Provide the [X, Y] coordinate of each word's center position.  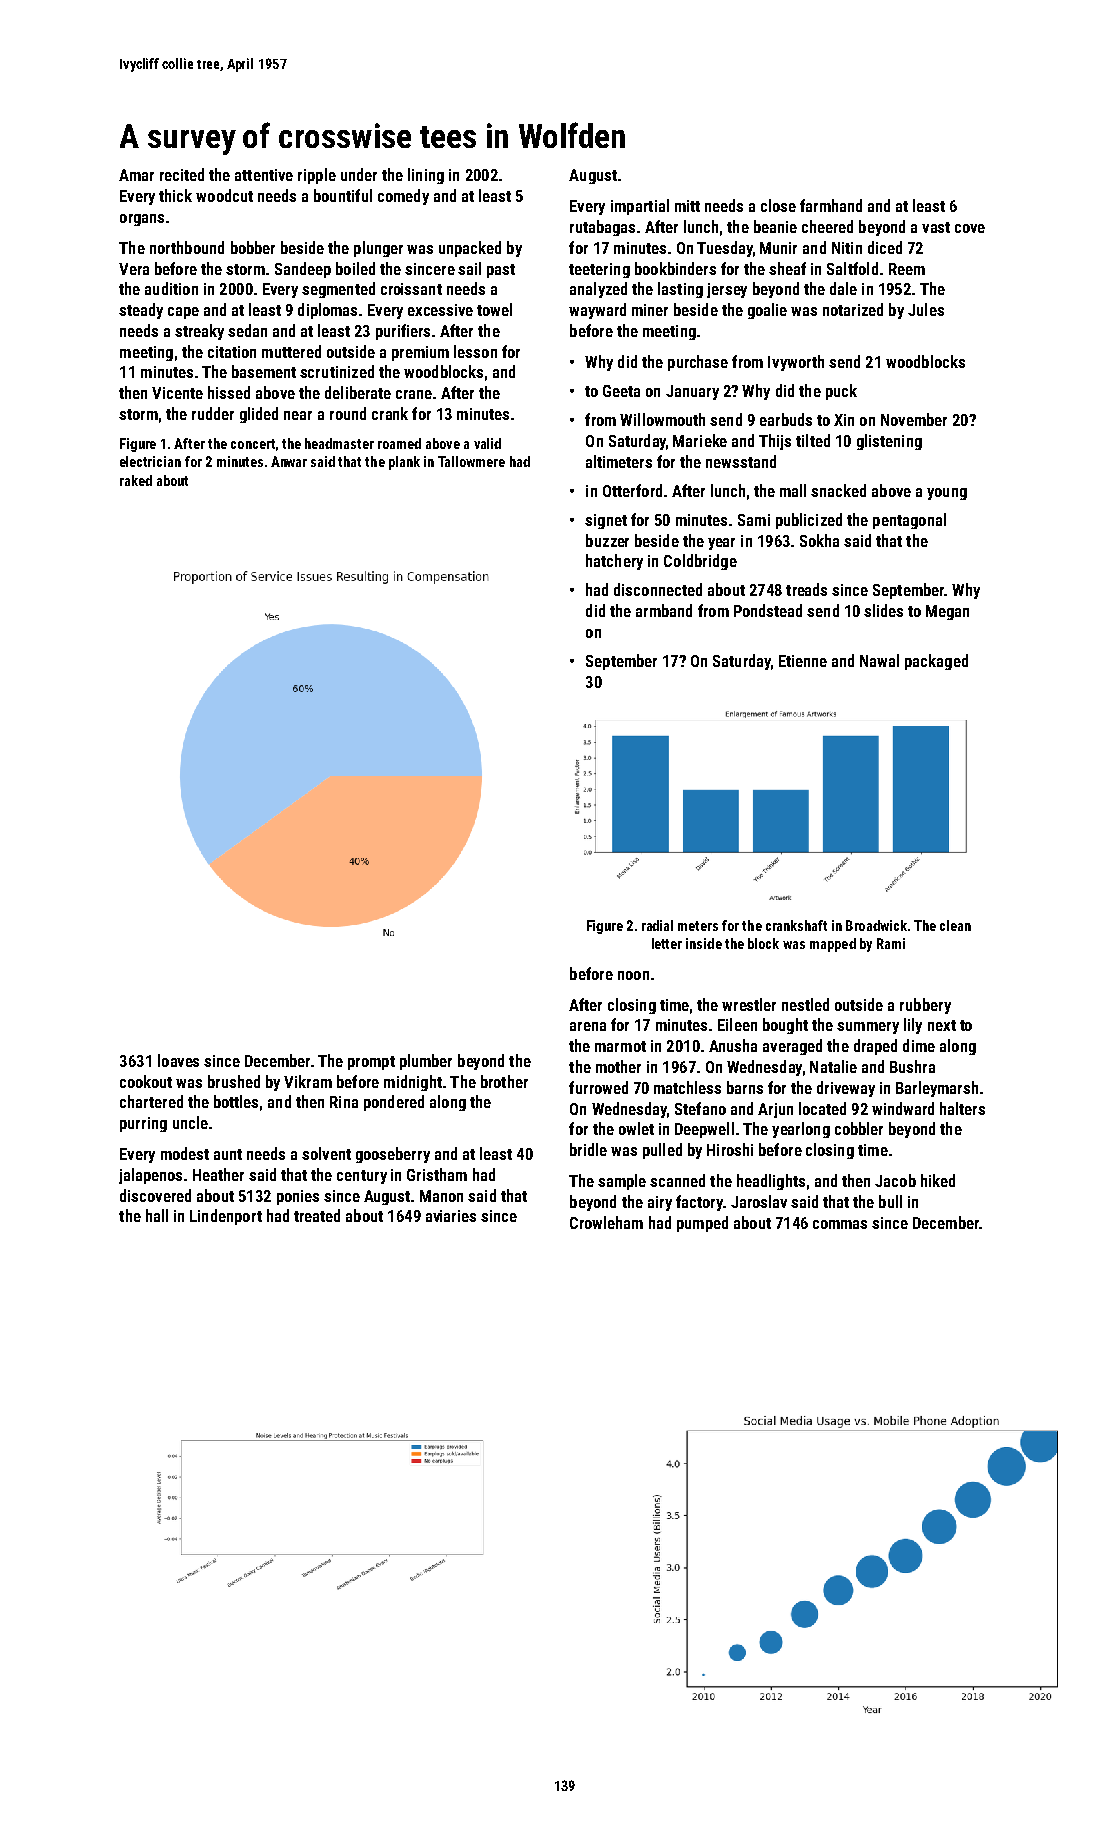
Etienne [803, 661]
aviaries [451, 1216]
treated [317, 1215]
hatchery [614, 562]
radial [657, 925]
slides [883, 610]
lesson [475, 351]
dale [843, 288]
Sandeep [303, 270]
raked [136, 480]
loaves [178, 1060]
